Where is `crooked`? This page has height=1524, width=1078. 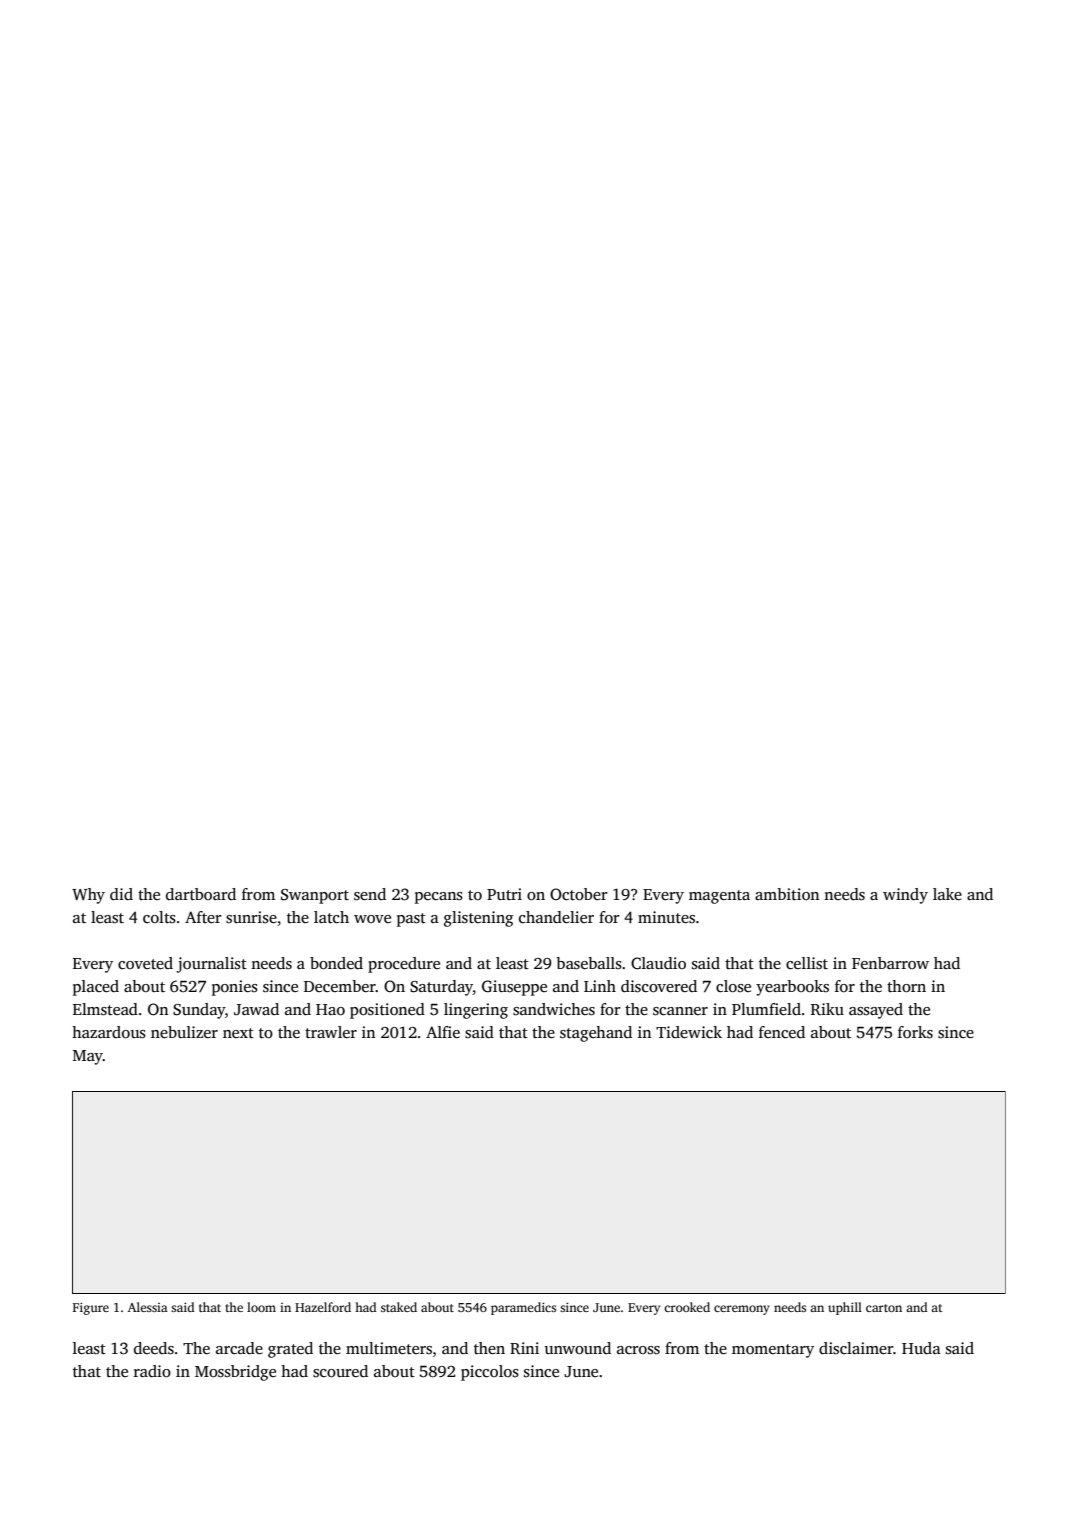
crooked is located at coordinates (687, 1307).
